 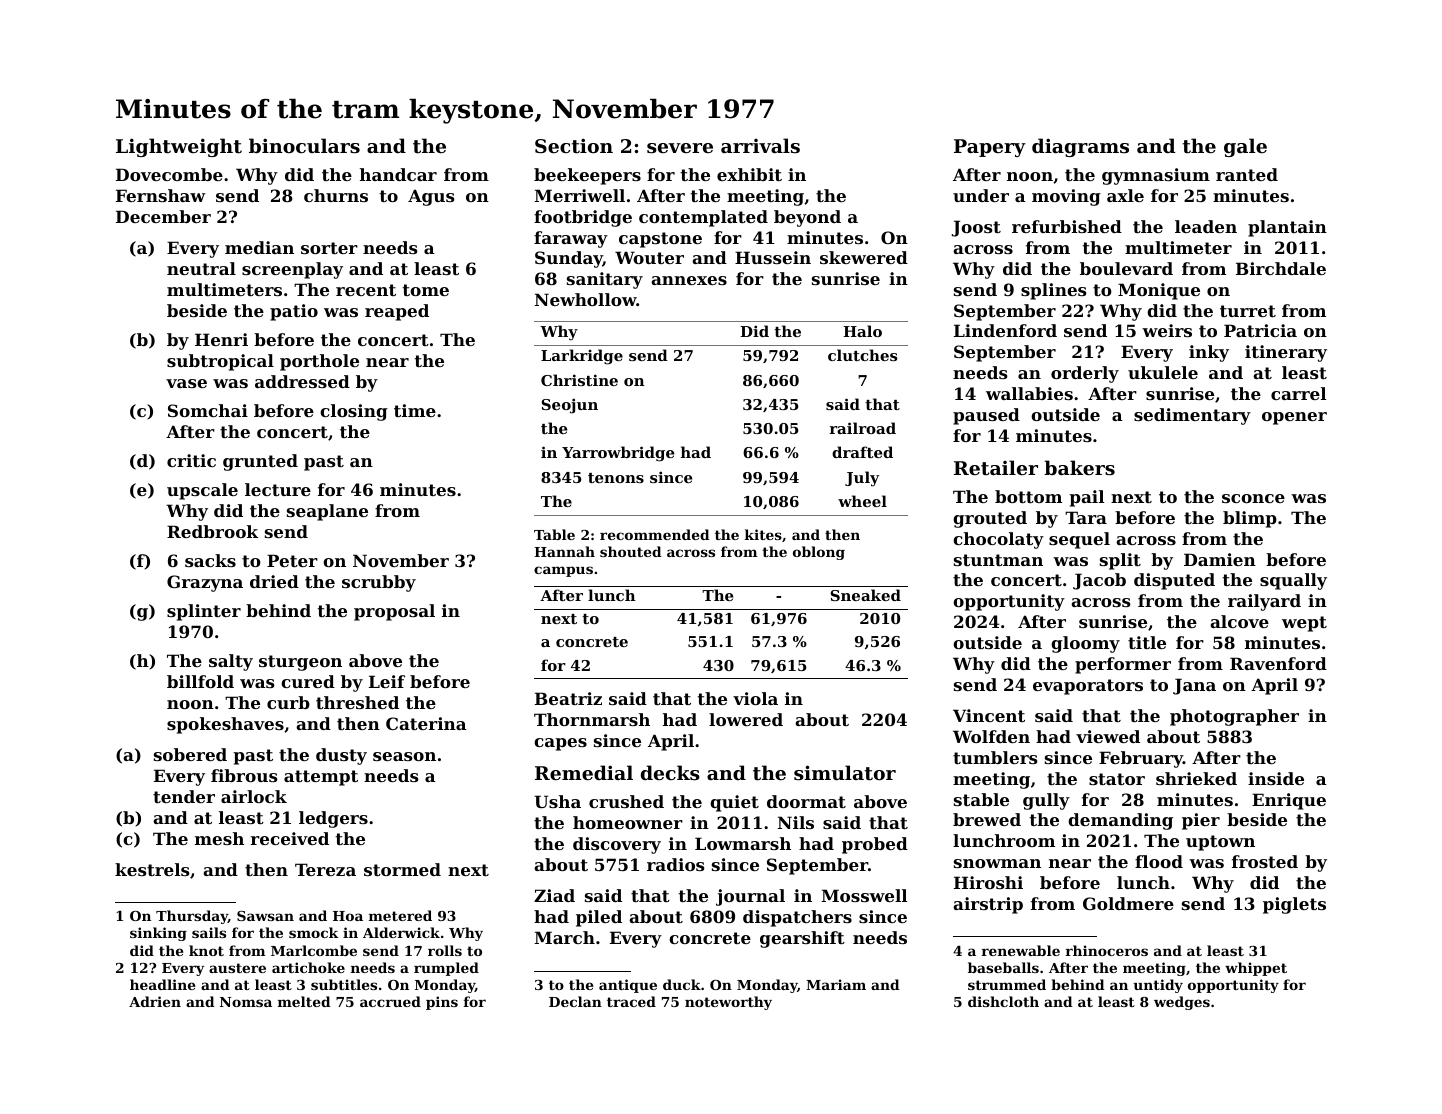 I want to click on wedges, so click(x=1182, y=1003).
